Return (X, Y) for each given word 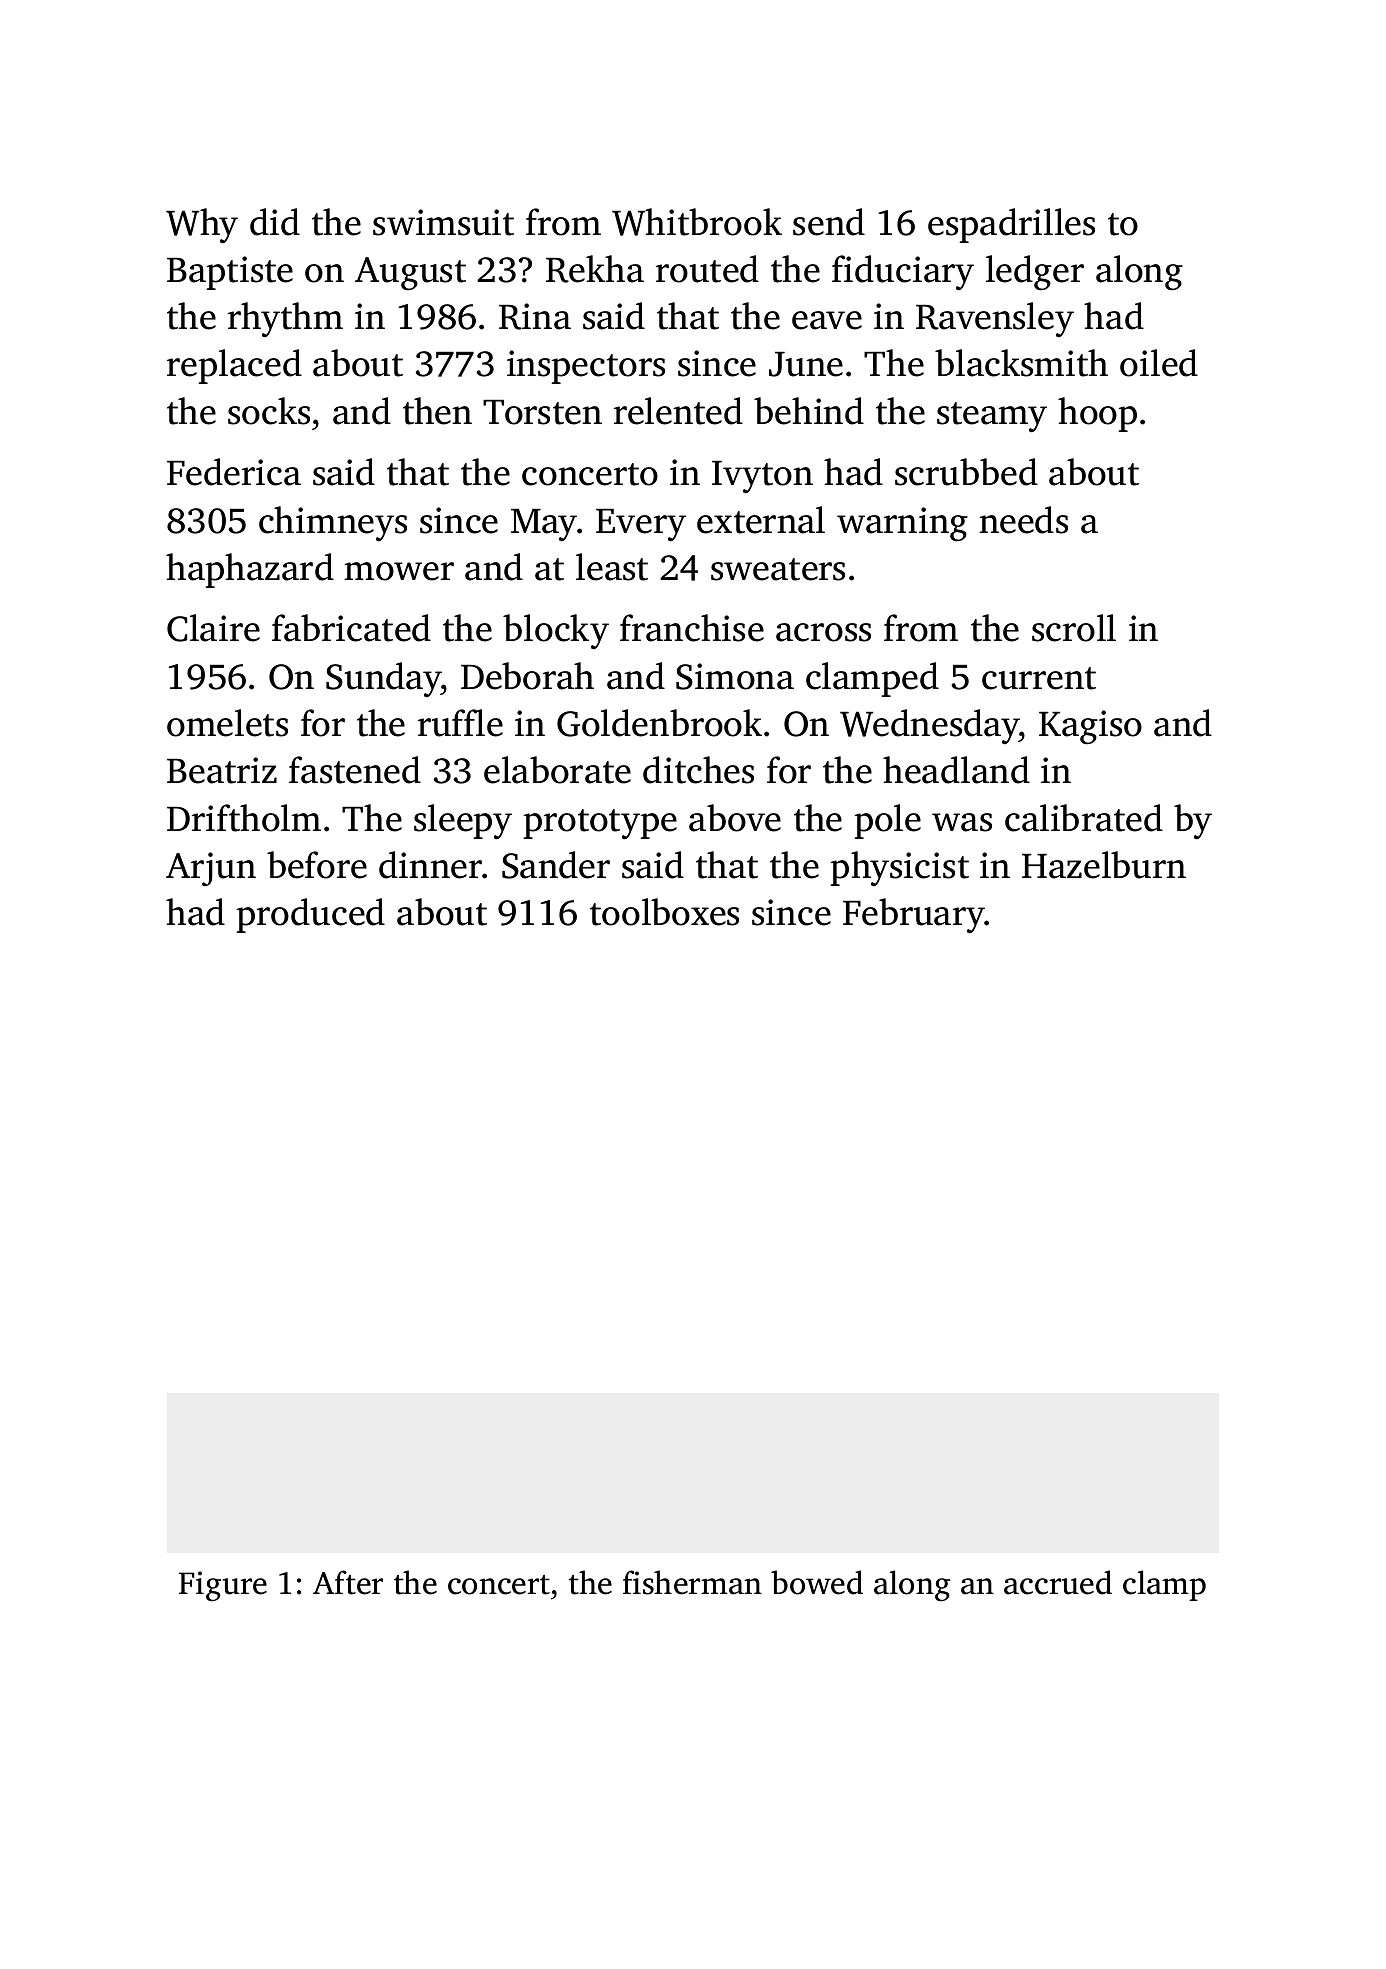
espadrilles (1011, 225)
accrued (1058, 1582)
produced (310, 915)
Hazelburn (1104, 865)
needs (1023, 520)
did (275, 222)
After (348, 1582)
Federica (234, 472)
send (829, 222)
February (914, 916)
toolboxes (664, 912)
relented (678, 411)
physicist (899, 869)
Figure (223, 1586)
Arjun (211, 869)
